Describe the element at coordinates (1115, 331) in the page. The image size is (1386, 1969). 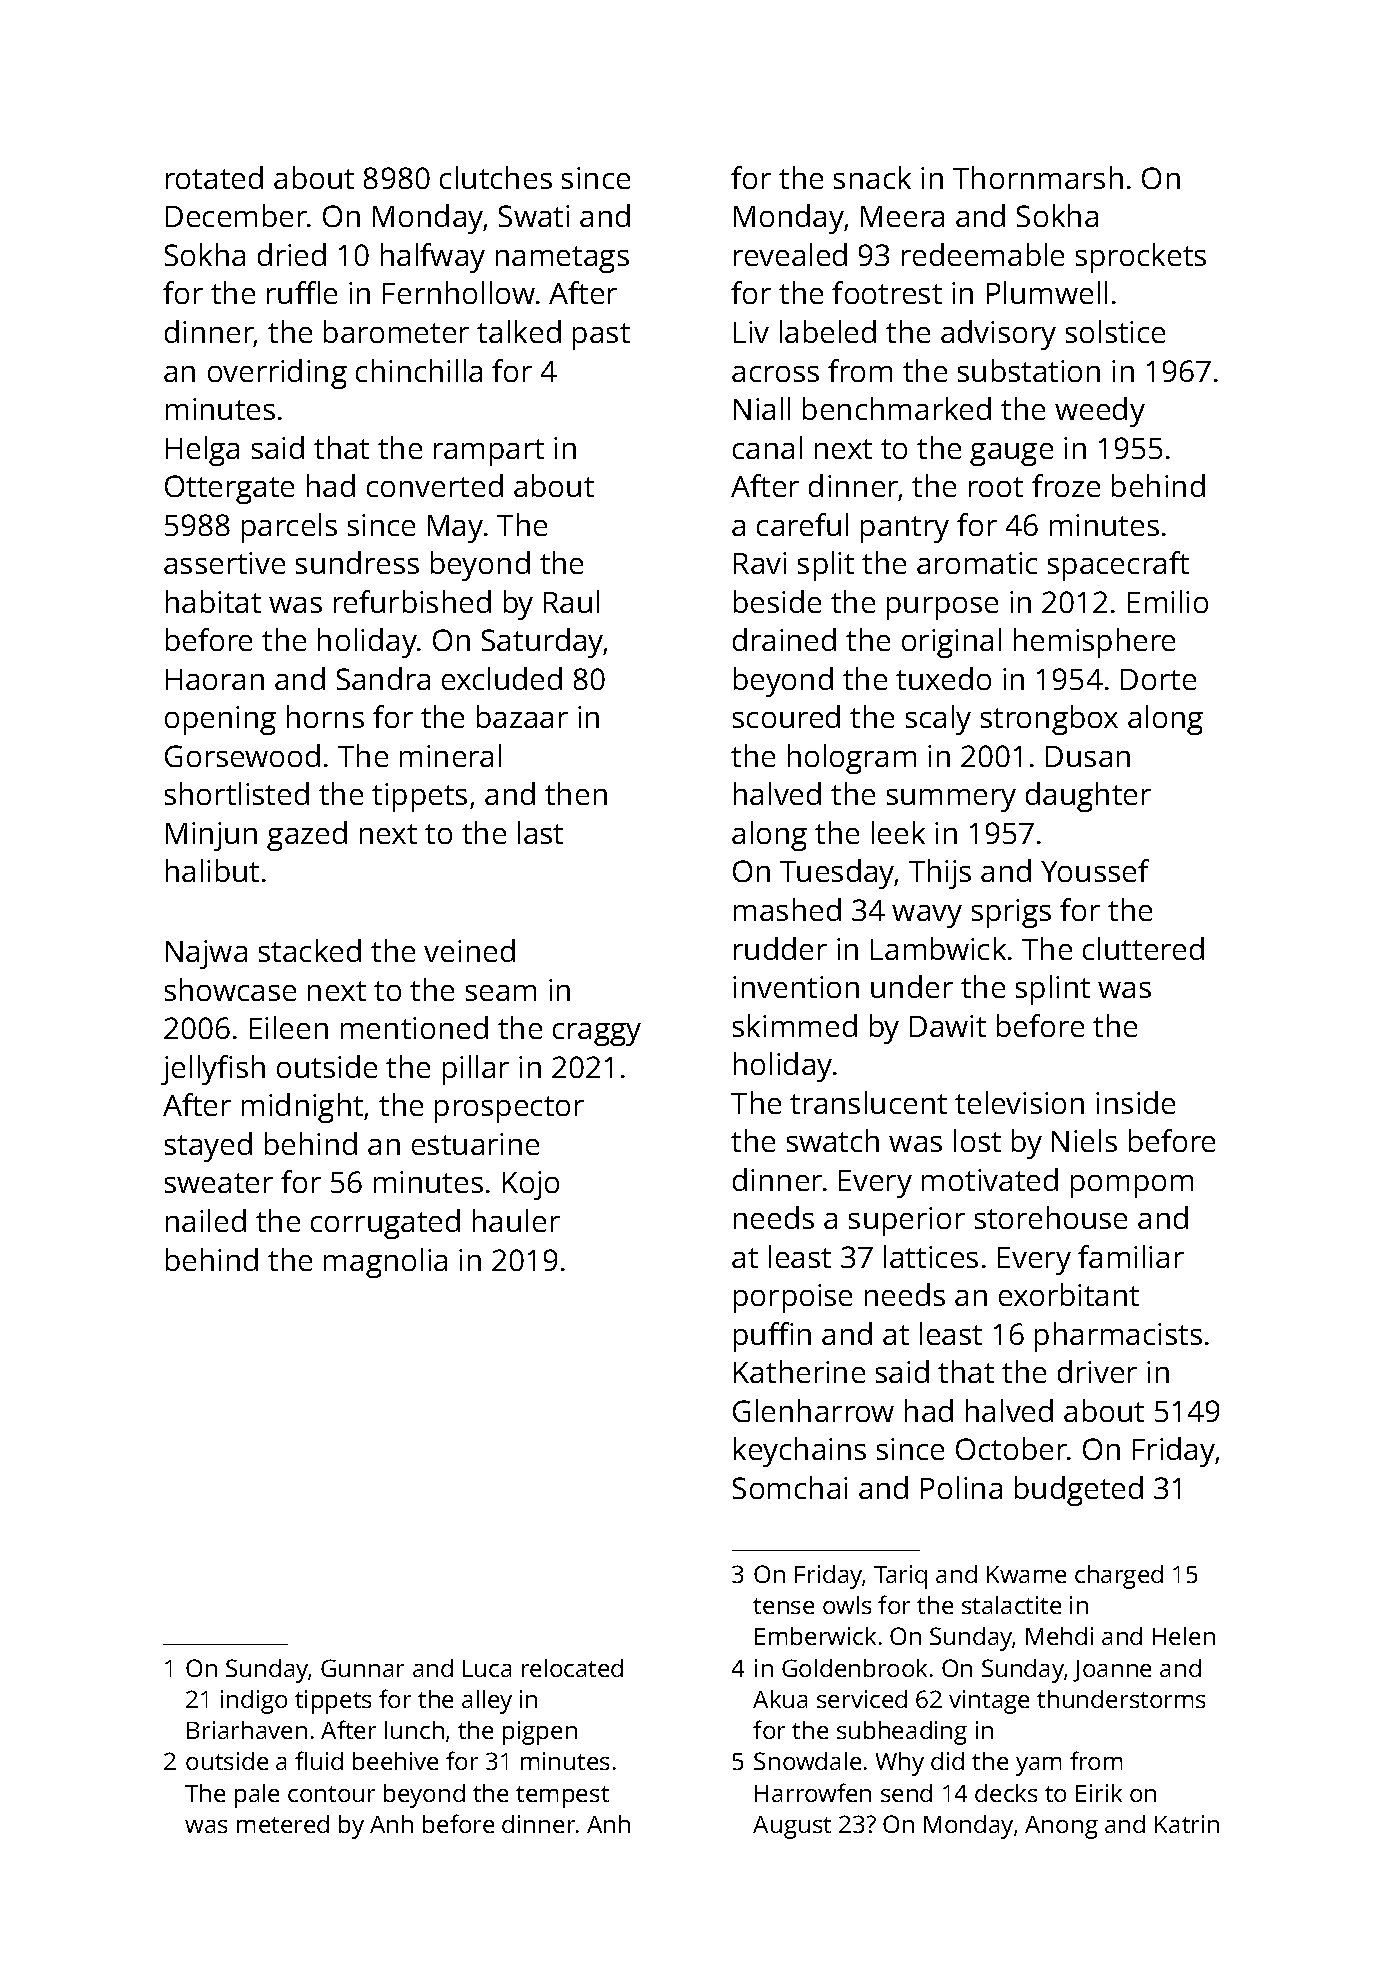
I see `solstice` at that location.
